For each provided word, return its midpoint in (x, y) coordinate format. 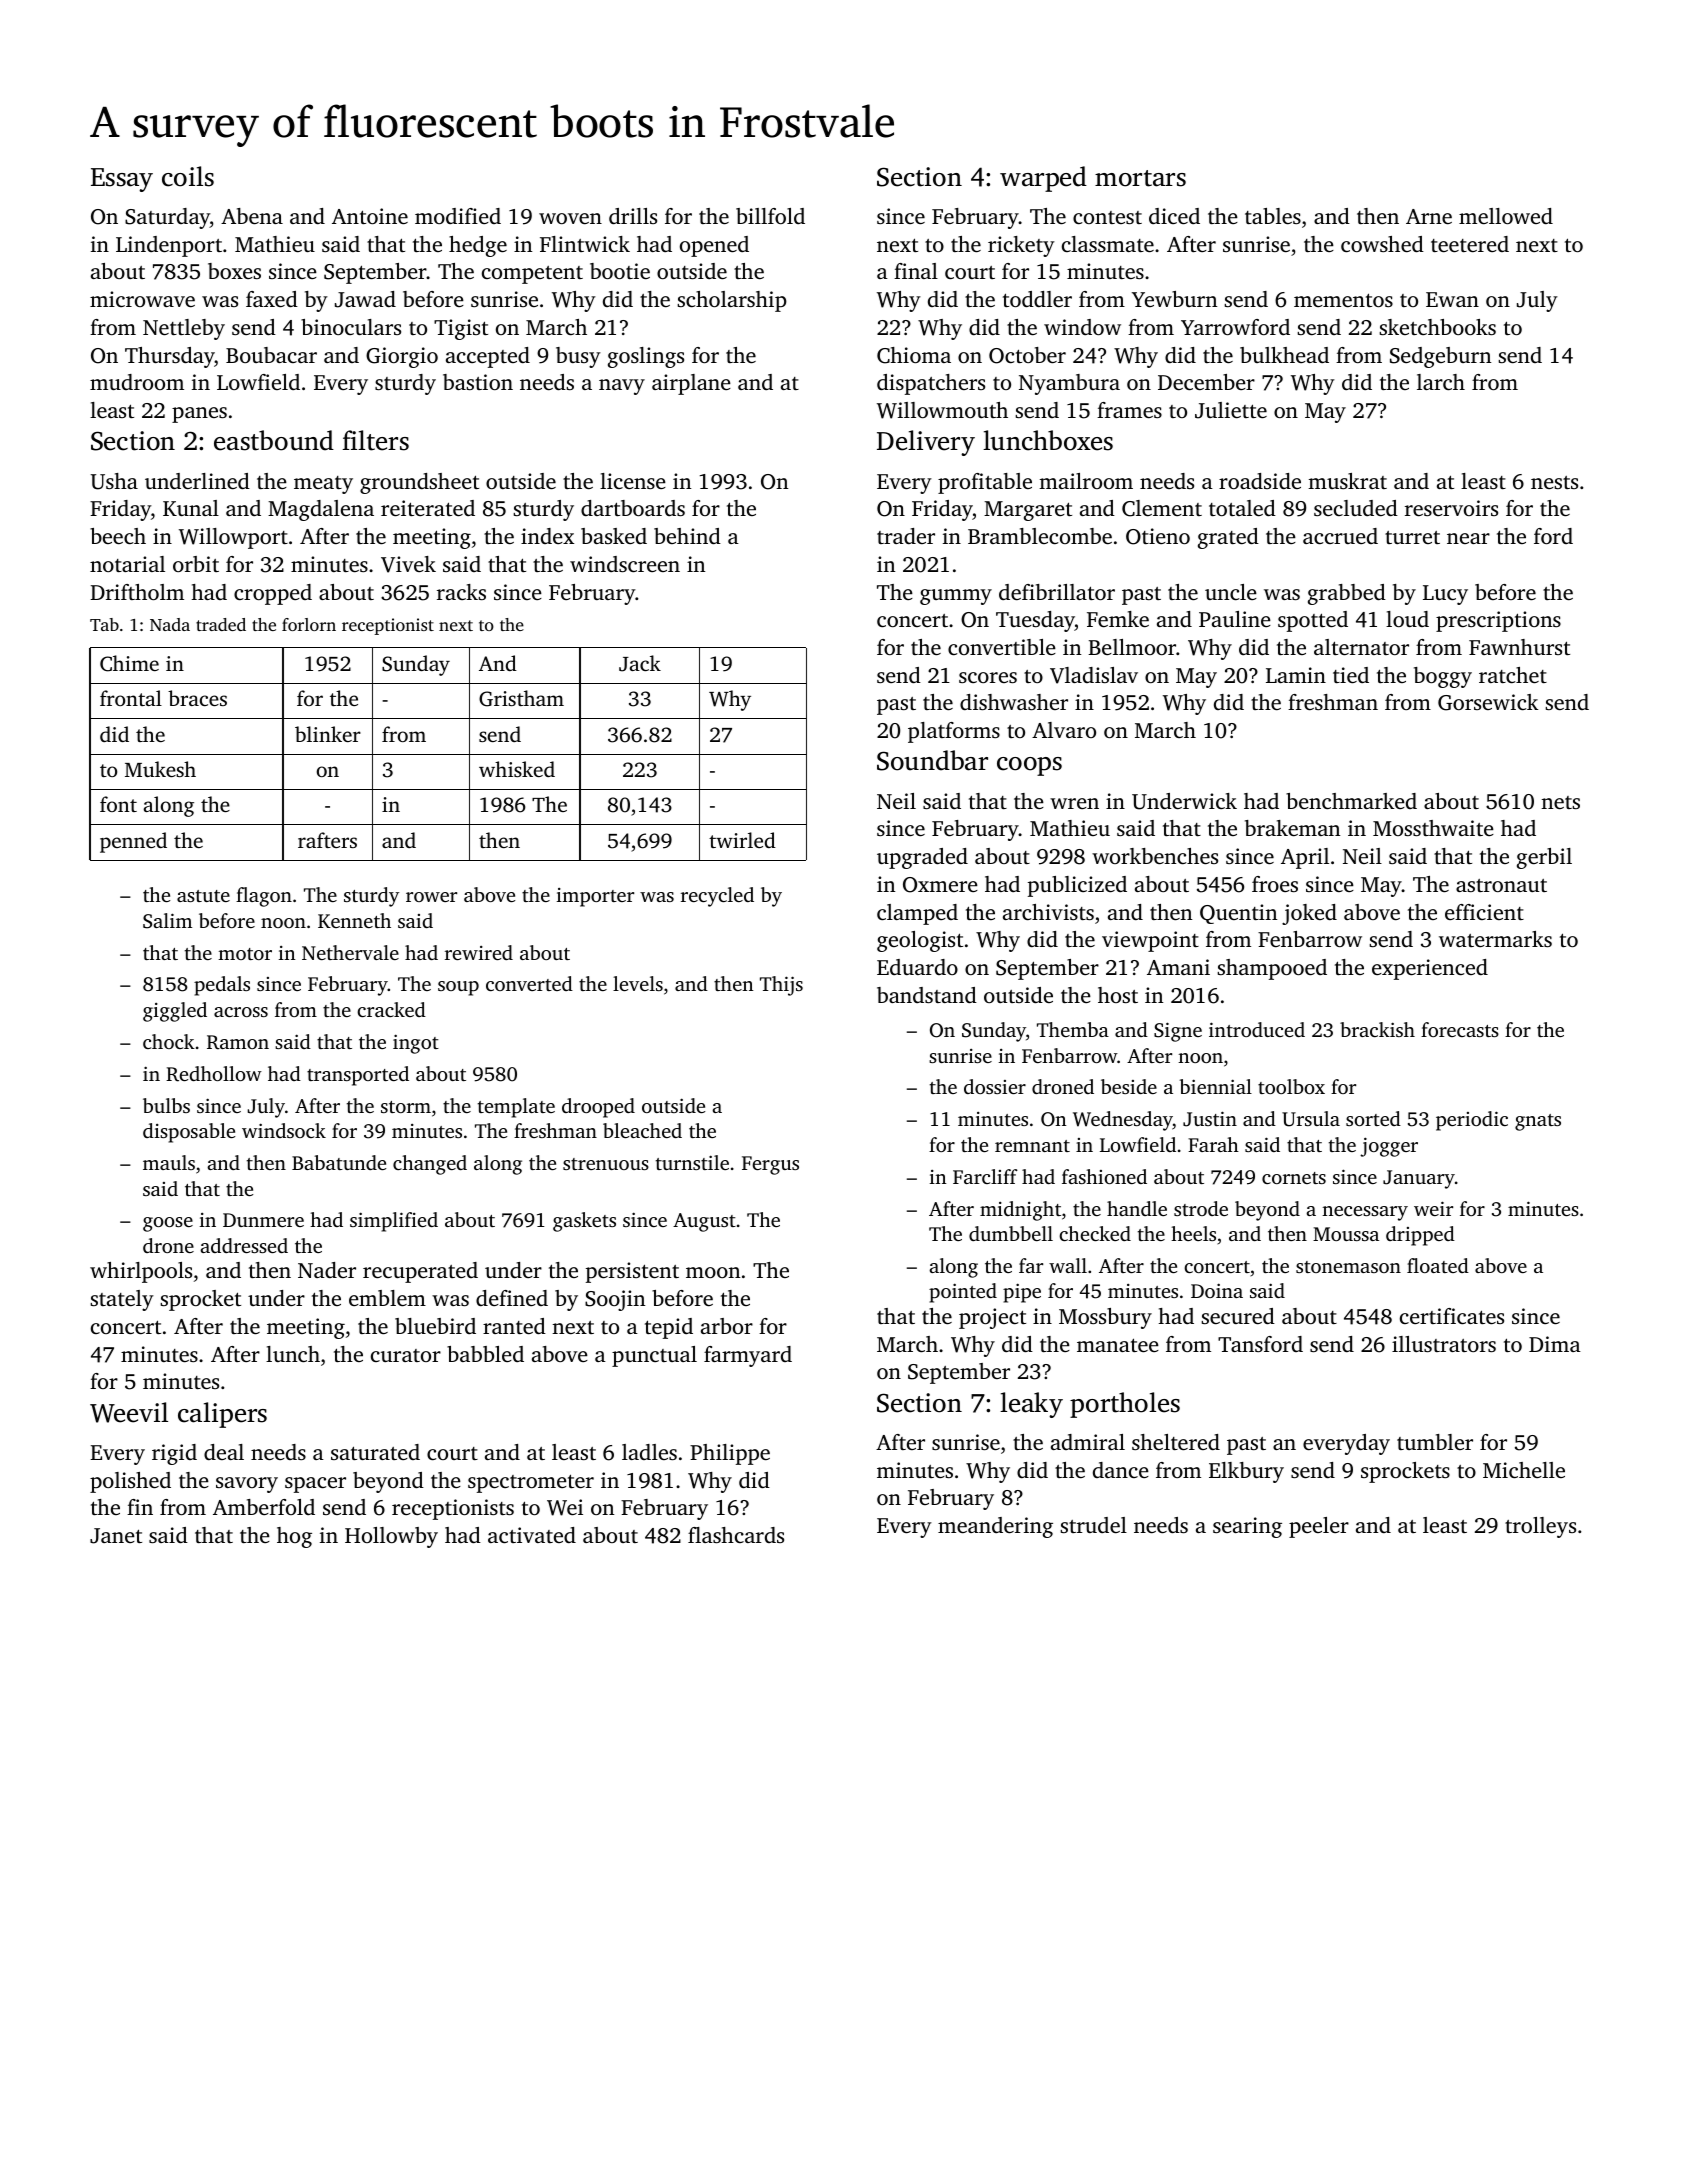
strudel (1093, 1525)
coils (188, 176)
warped (1043, 179)
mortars (1140, 178)
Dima (1555, 1344)
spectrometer (531, 1483)
